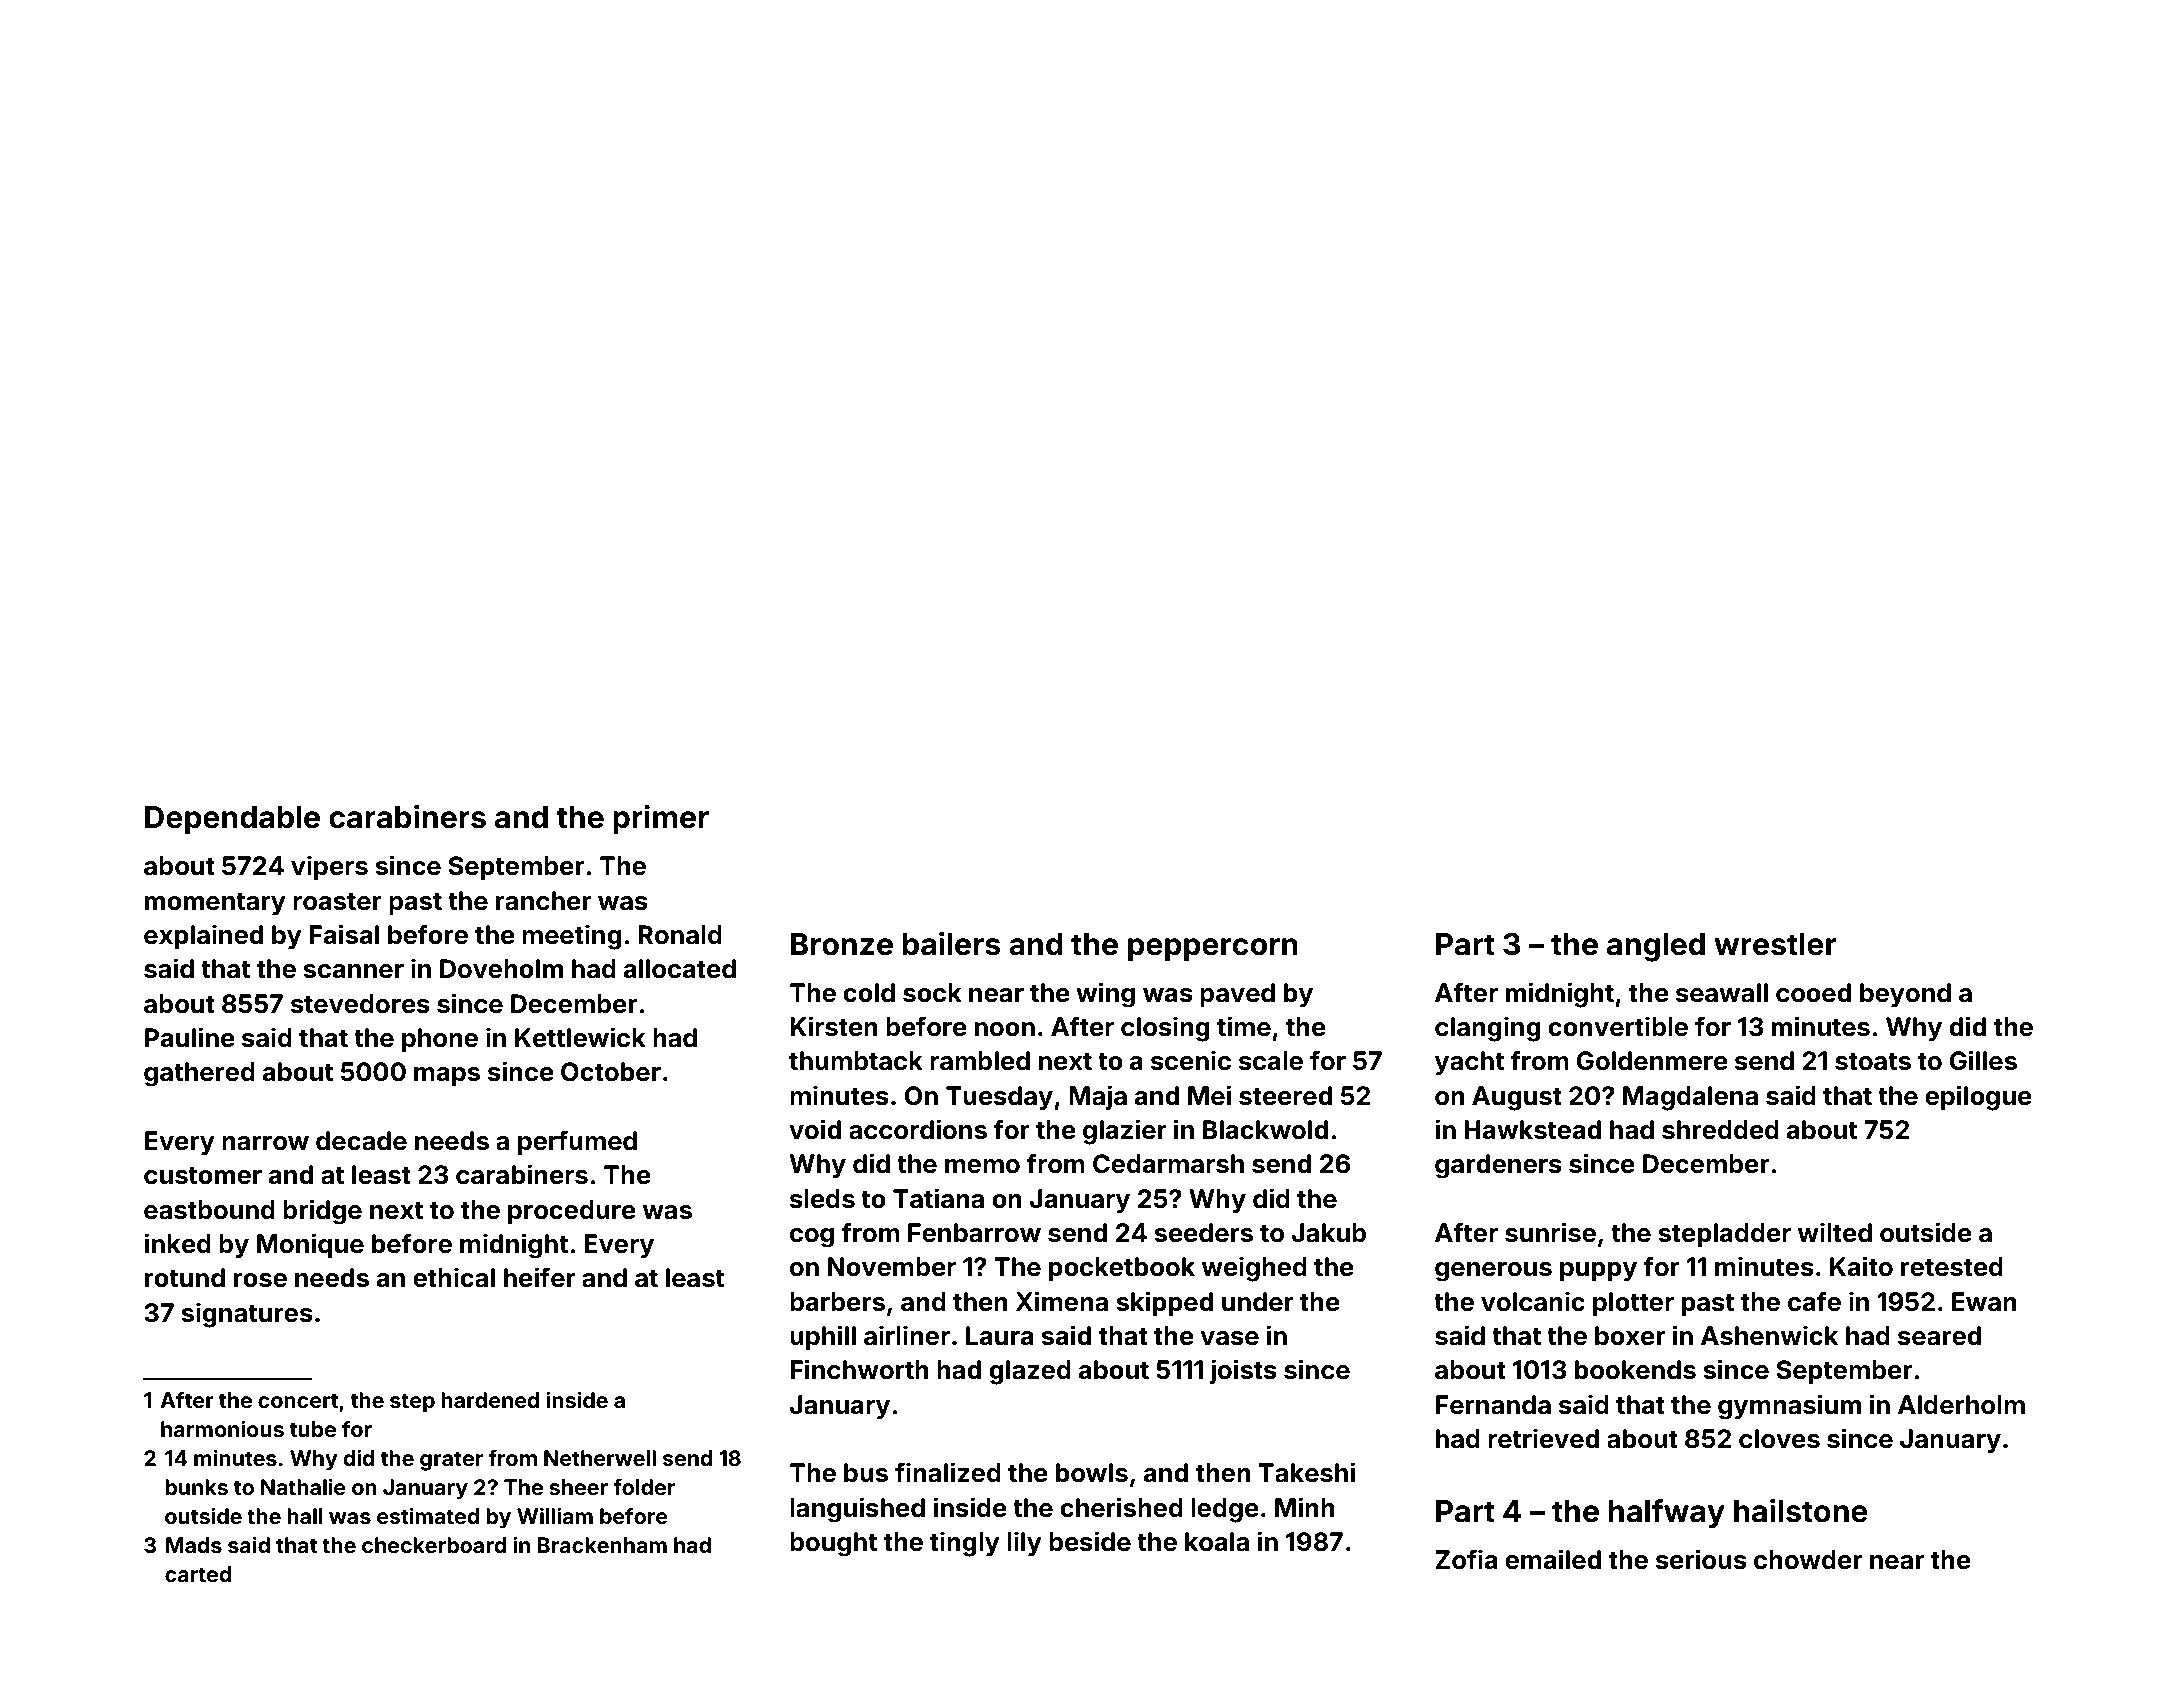 The image size is (2178, 1683). Describe the element at coordinates (1237, 995) in the screenshot. I see `paved` at that location.
